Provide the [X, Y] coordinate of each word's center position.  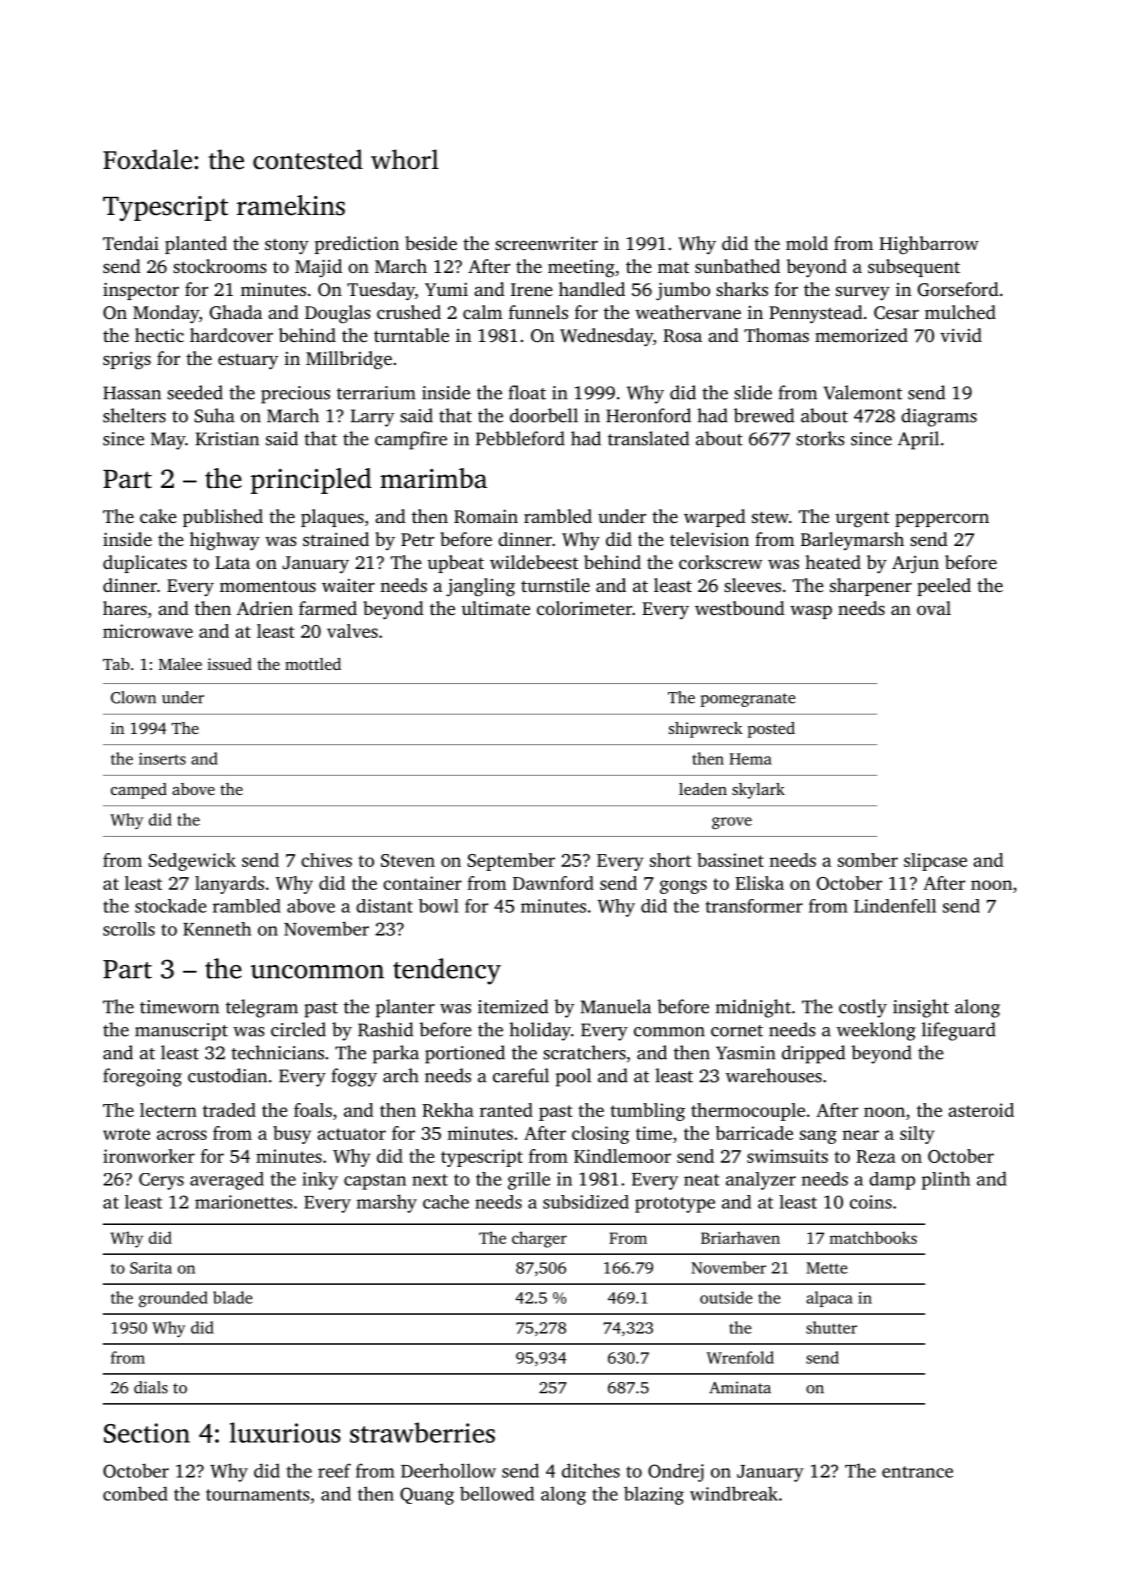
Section [147, 1433]
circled [298, 1029]
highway [225, 541]
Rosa [682, 336]
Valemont [862, 392]
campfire [411, 440]
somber [868, 860]
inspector [141, 291]
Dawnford [553, 883]
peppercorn [942, 520]
